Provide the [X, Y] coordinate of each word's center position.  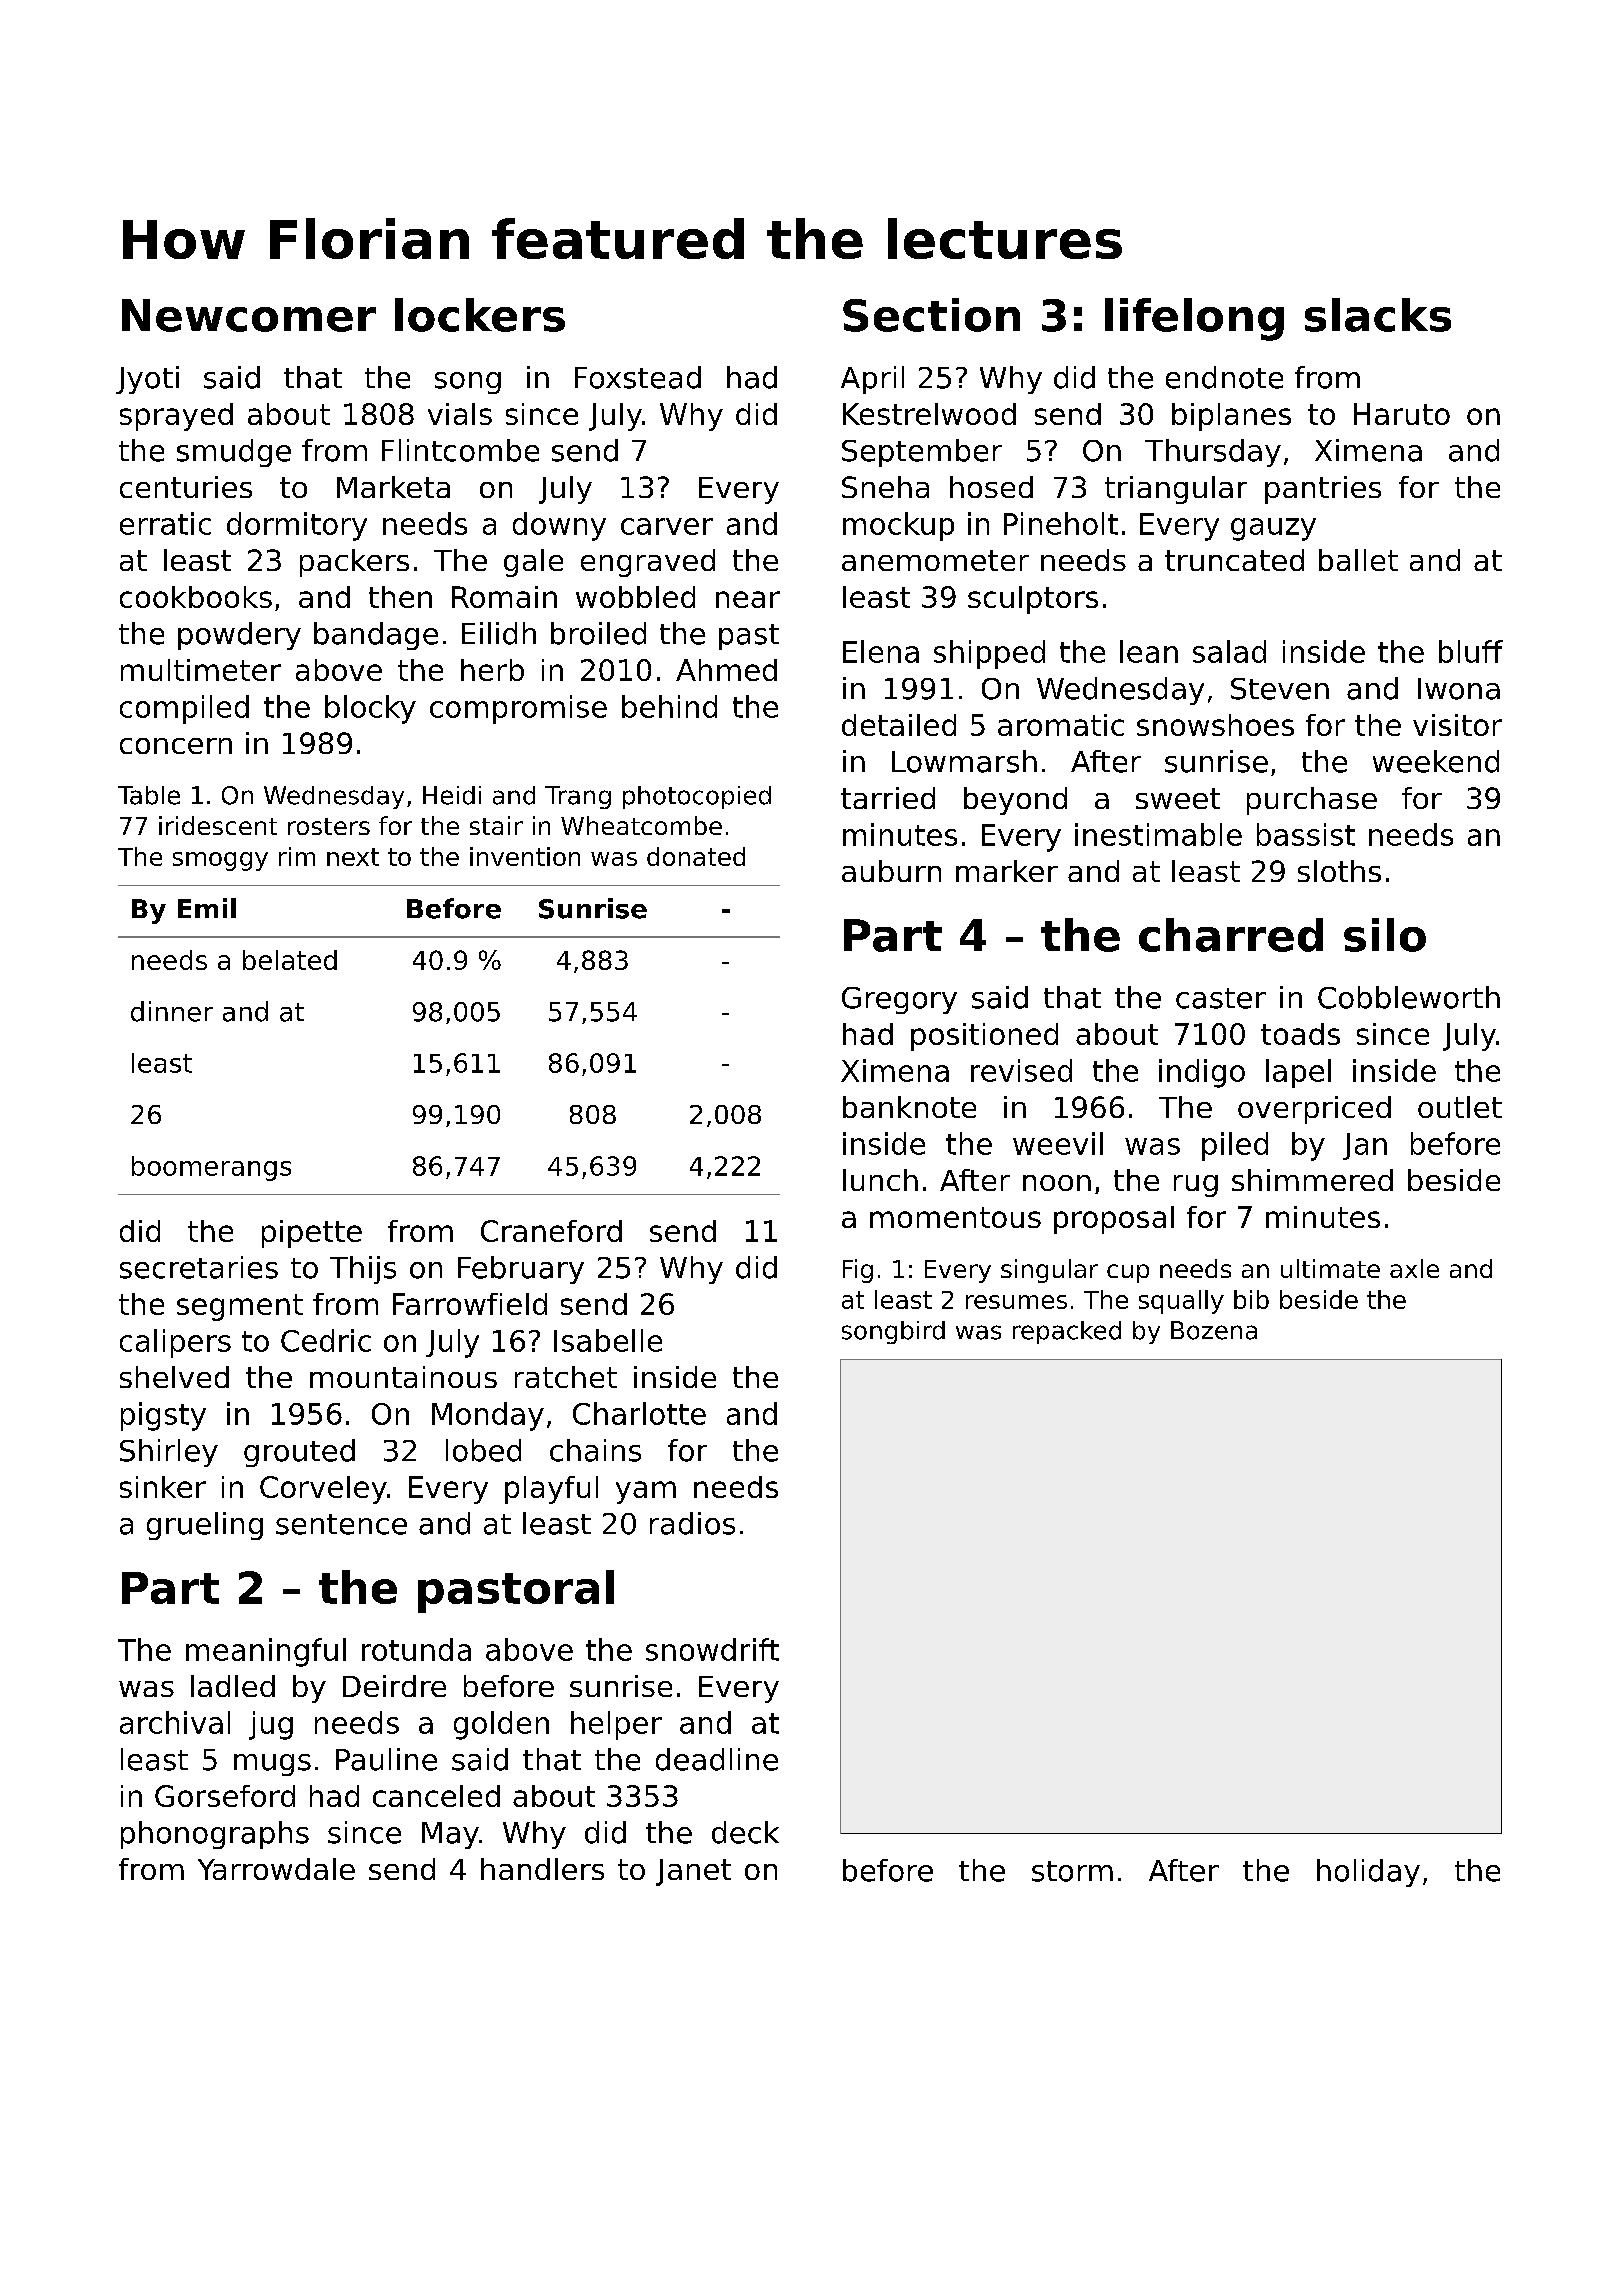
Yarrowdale [276, 1869]
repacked [1067, 1332]
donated [696, 856]
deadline [717, 1759]
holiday [1368, 1873]
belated [290, 960]
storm [1072, 1871]
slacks [1378, 315]
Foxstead [638, 377]
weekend [1436, 761]
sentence [341, 1524]
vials [460, 414]
